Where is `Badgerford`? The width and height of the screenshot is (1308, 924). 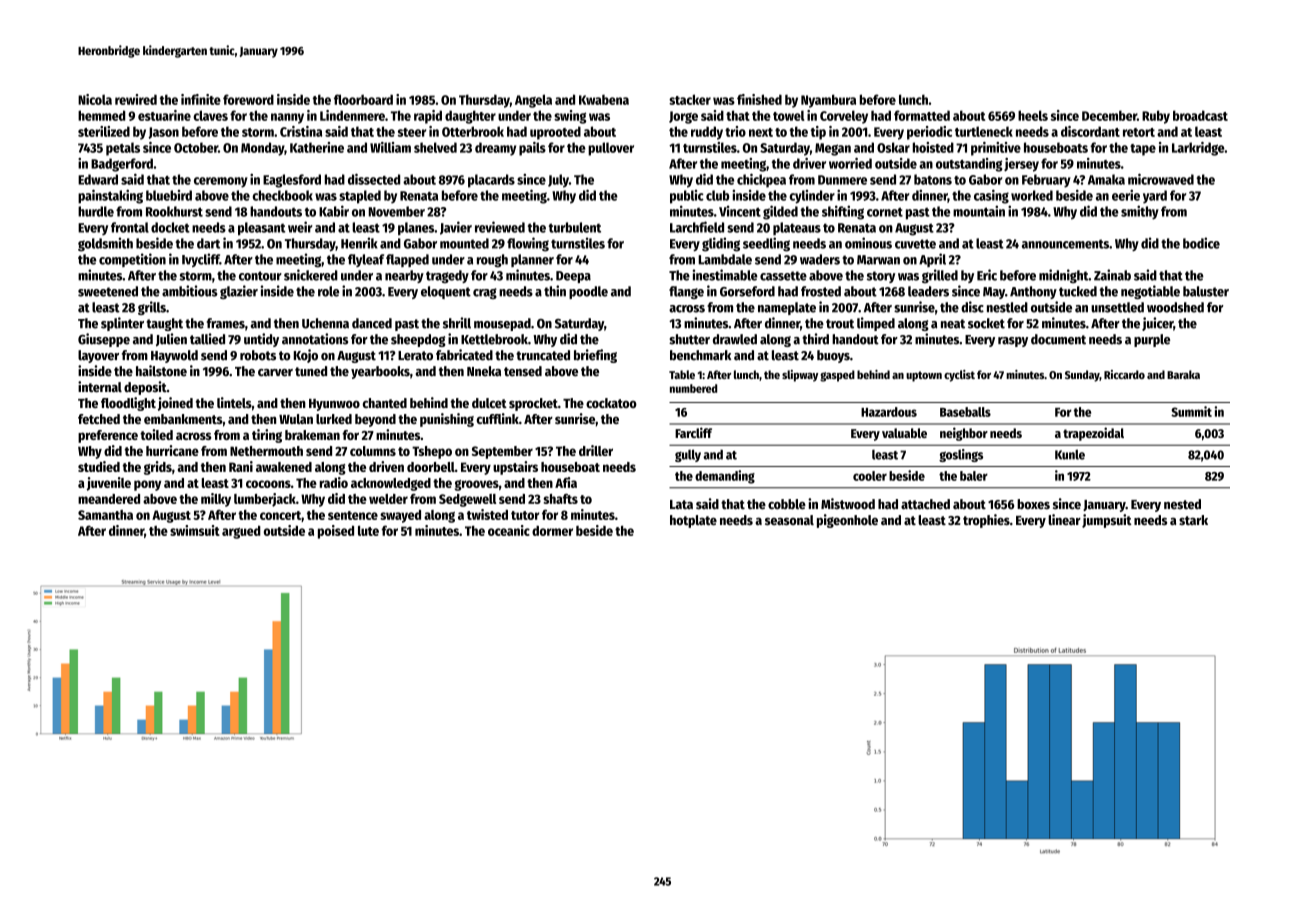 Badgerford is located at coordinates (122, 165).
